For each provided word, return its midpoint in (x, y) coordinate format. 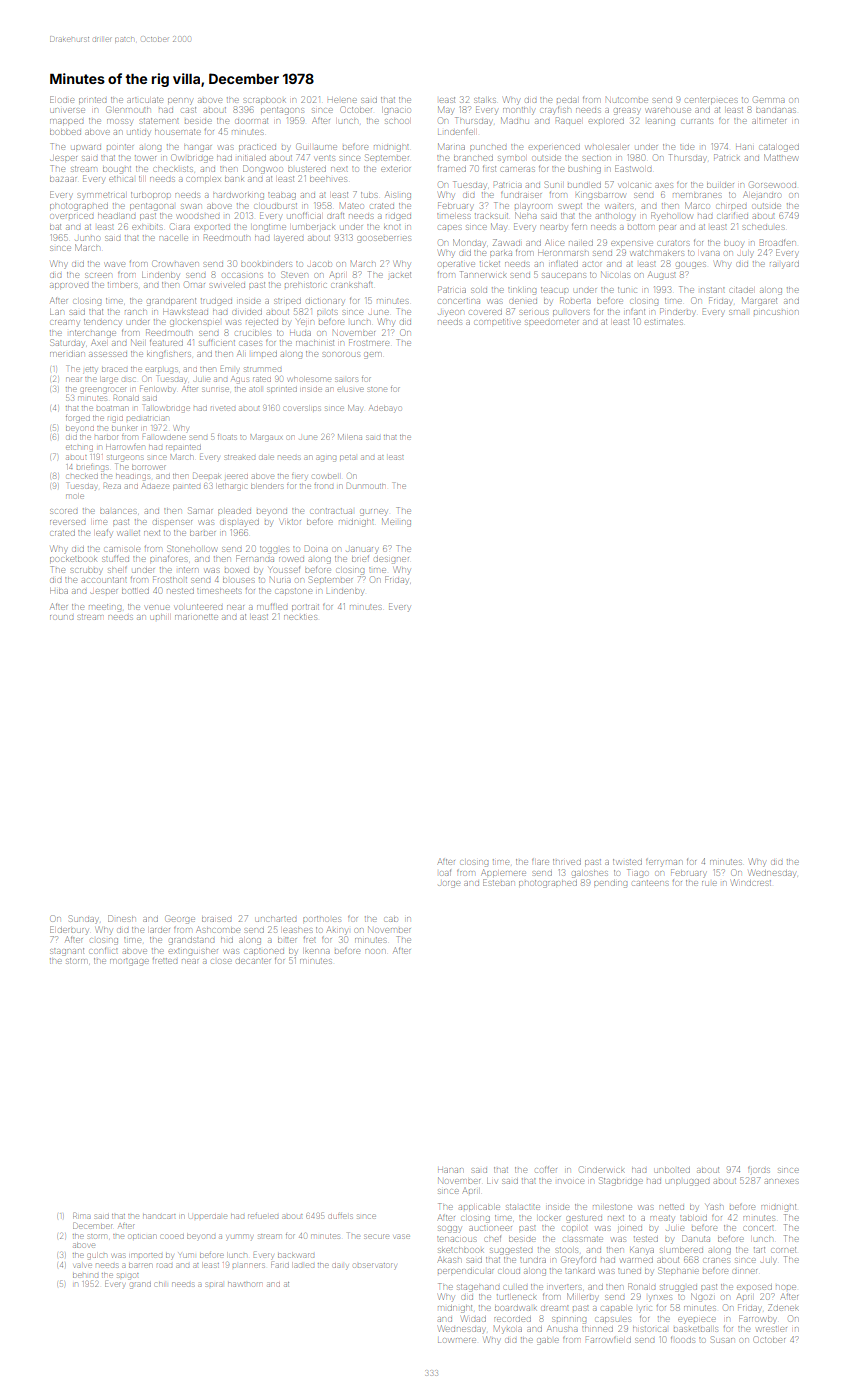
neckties (300, 617)
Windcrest (751, 882)
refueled (263, 1216)
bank (234, 179)
